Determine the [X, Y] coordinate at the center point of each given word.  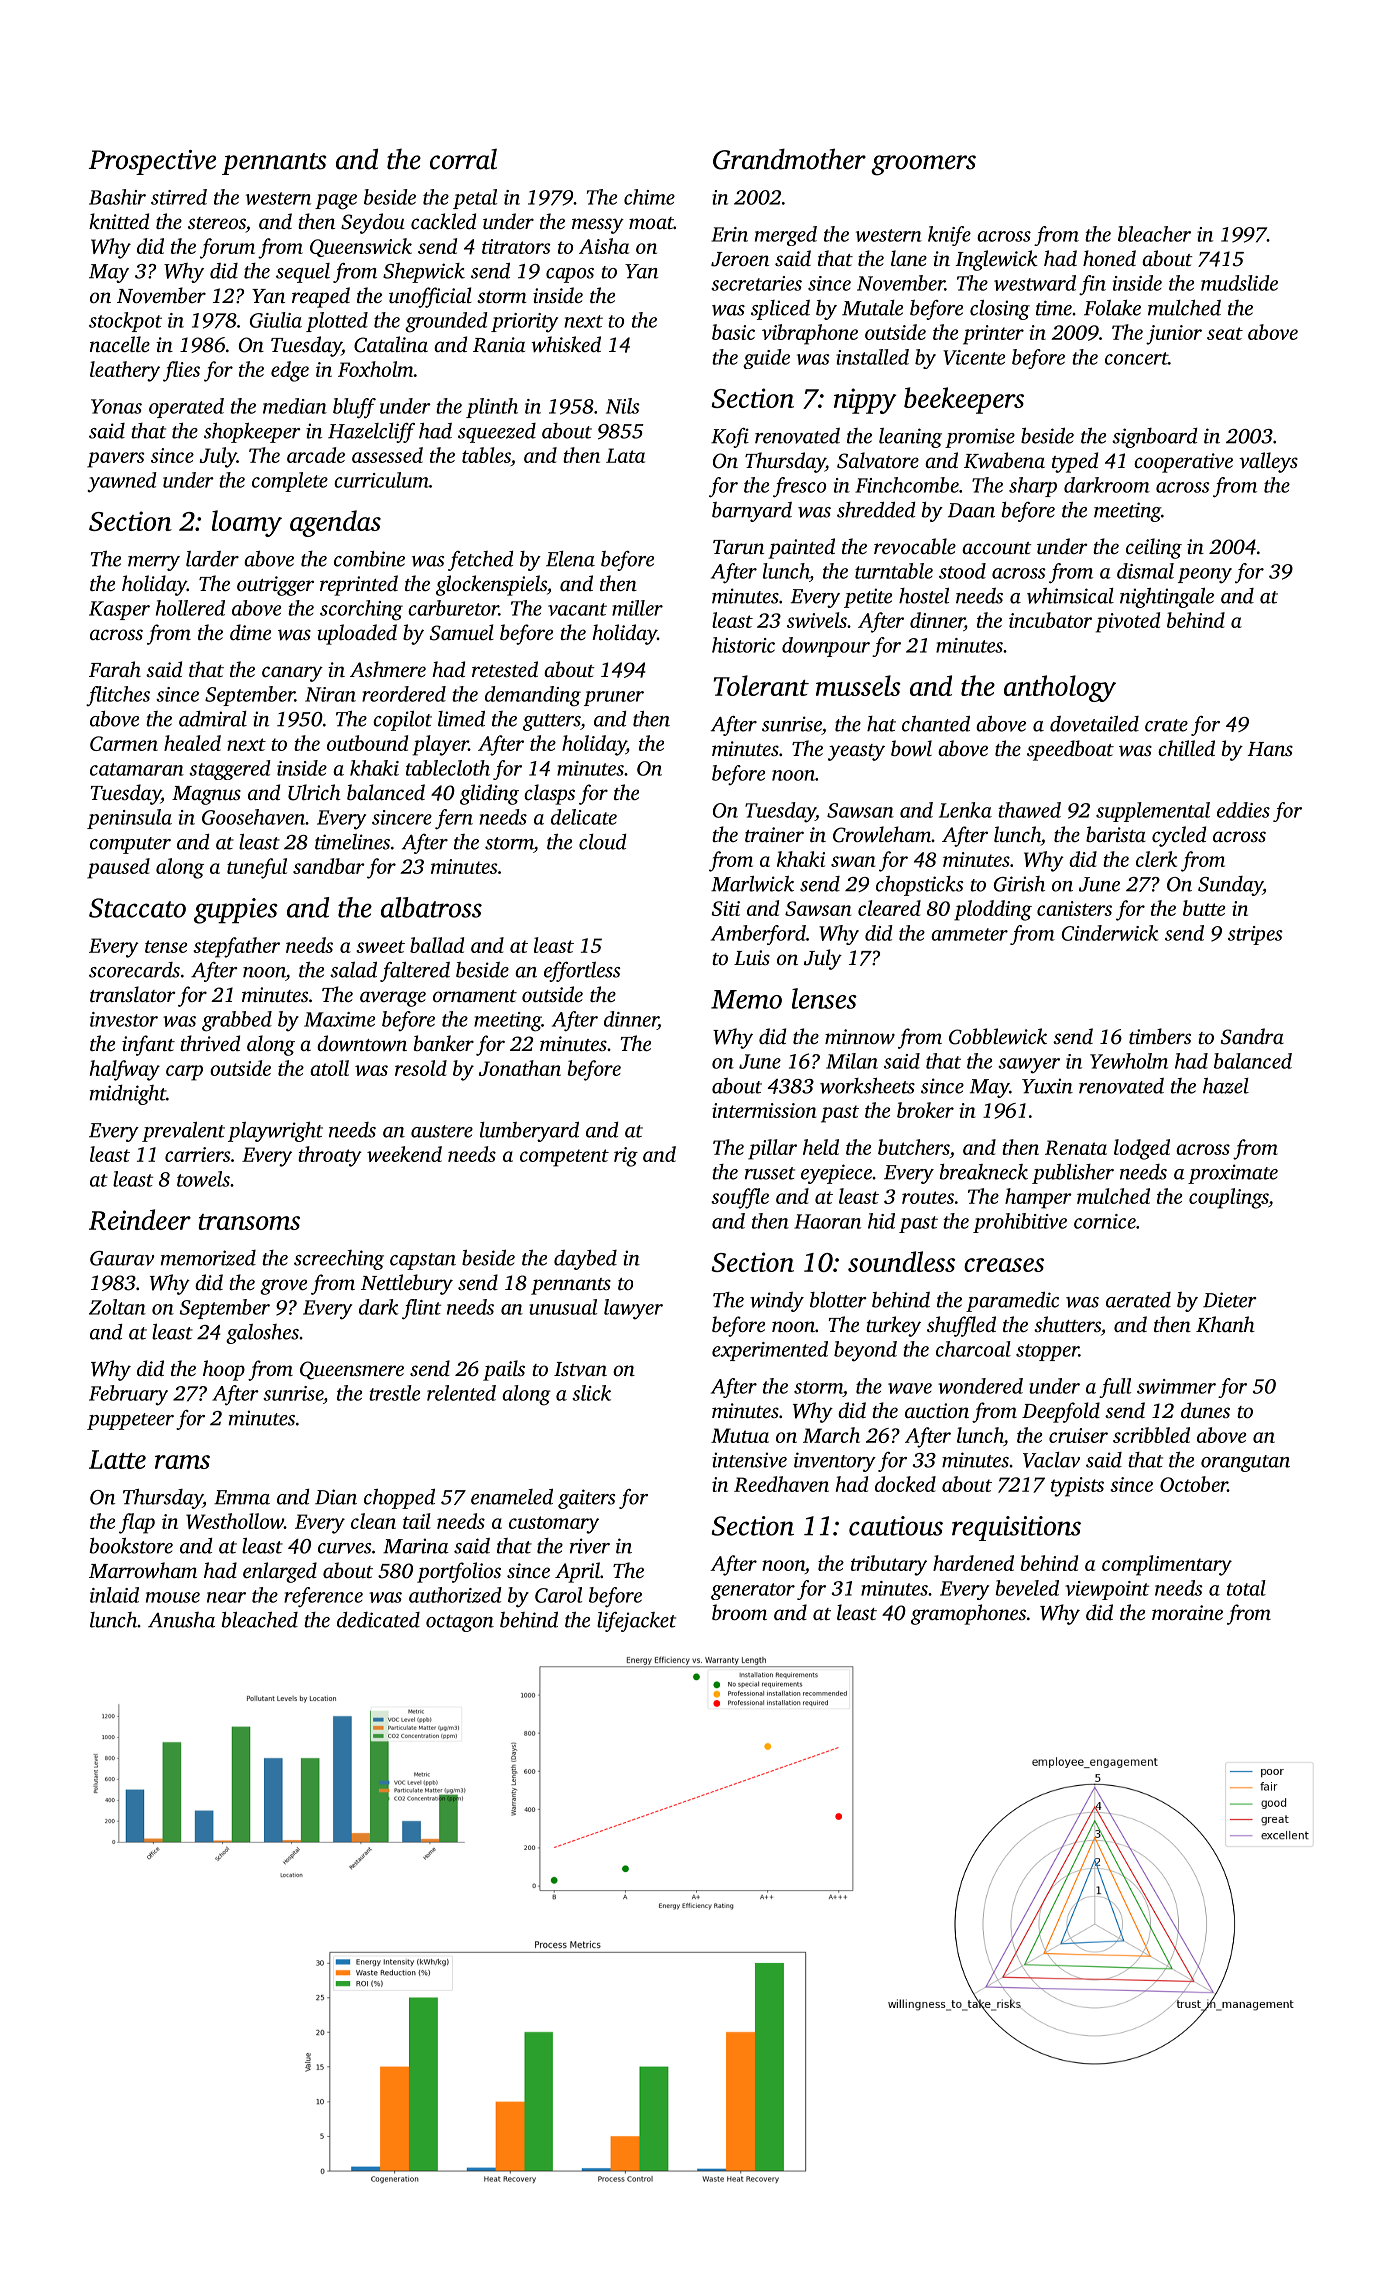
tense [166, 946]
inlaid [114, 1595]
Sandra [1252, 1036]
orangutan [1245, 1463]
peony [1205, 576]
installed [872, 357]
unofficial [430, 297]
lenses [824, 998]
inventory [835, 1462]
